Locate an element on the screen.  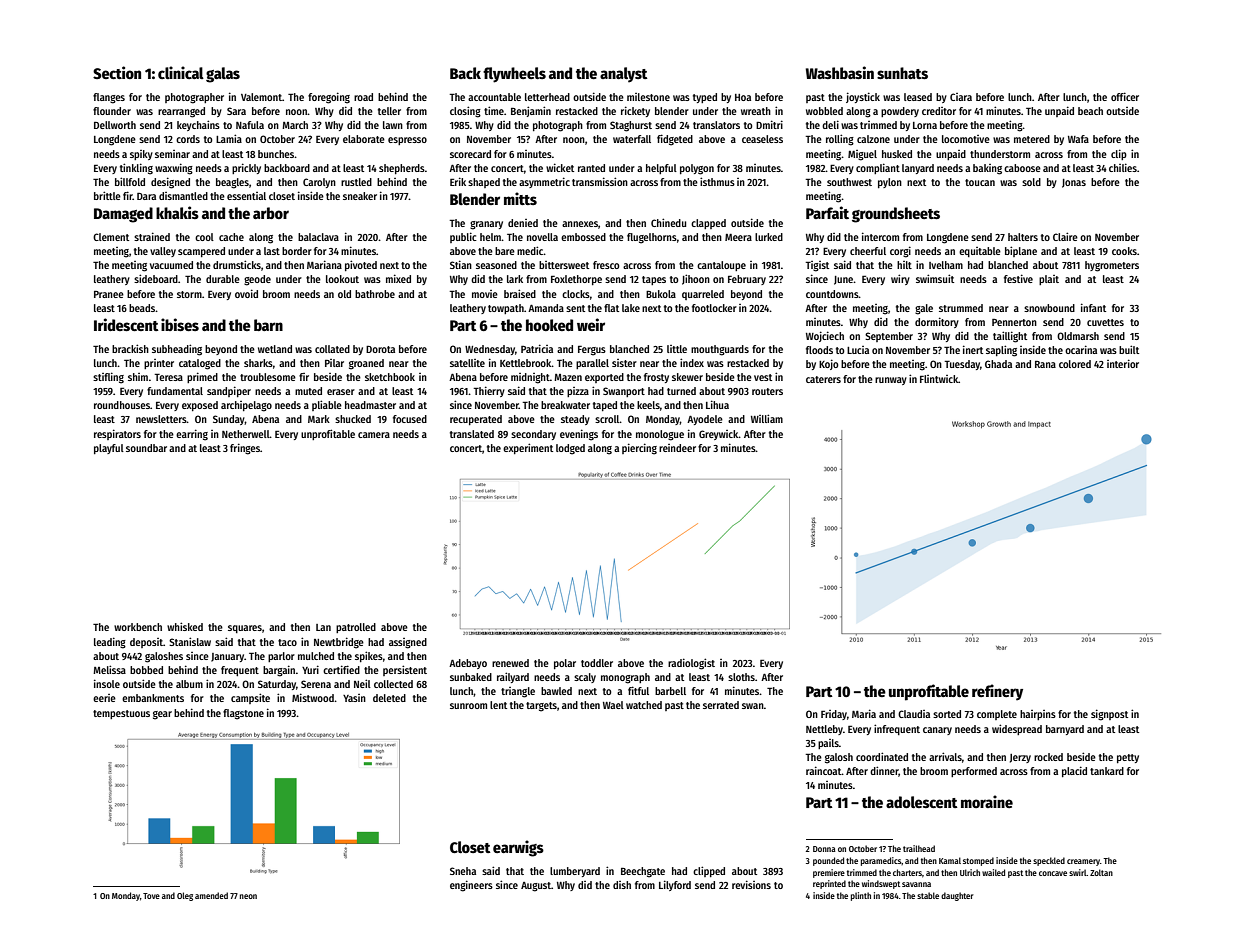
daughter is located at coordinates (957, 896).
